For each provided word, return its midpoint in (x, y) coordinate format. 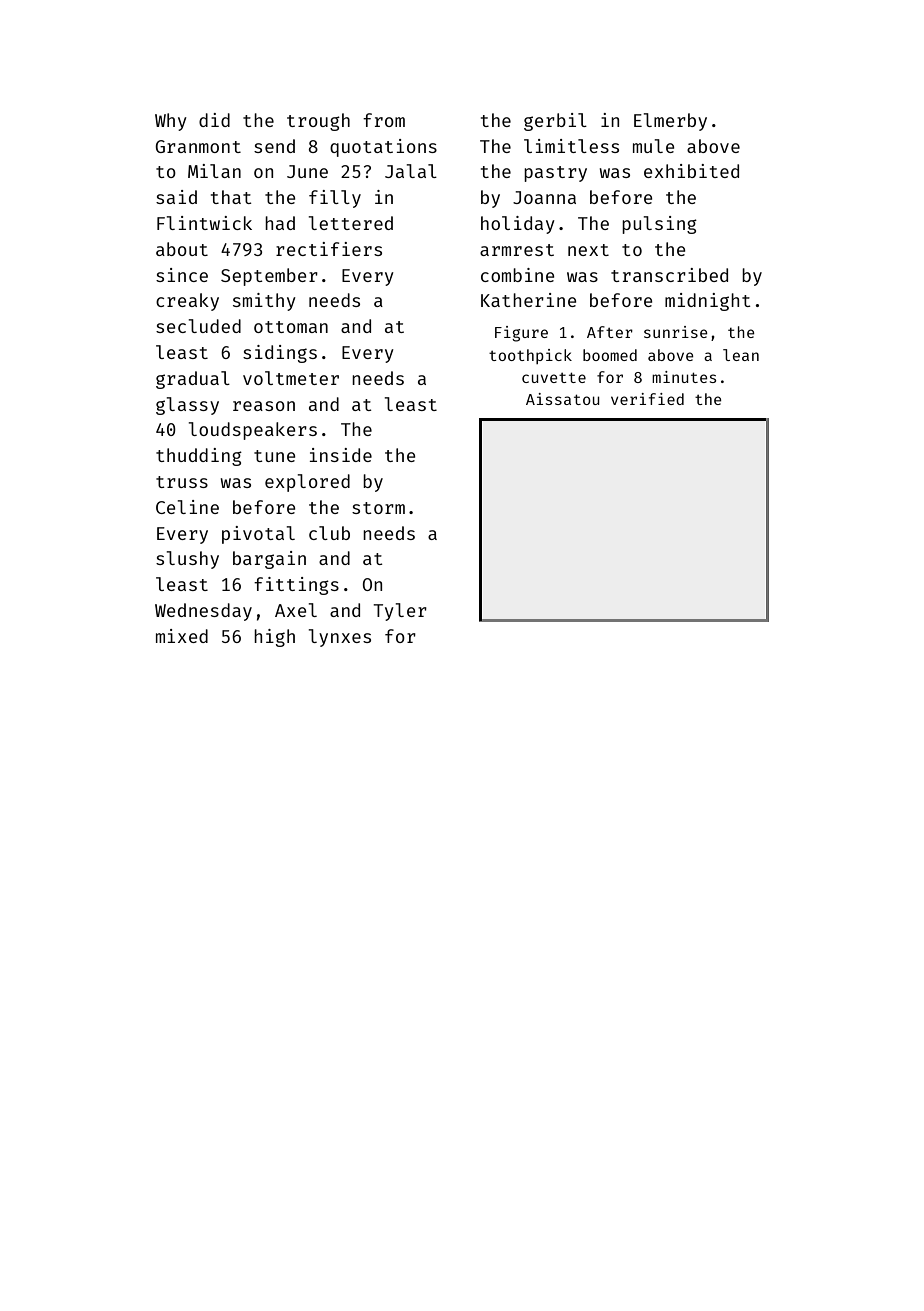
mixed (182, 636)
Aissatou (562, 399)
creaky (187, 302)
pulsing (659, 225)
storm (378, 508)
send (274, 146)
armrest (517, 250)
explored (307, 483)
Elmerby (670, 122)
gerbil (555, 122)
